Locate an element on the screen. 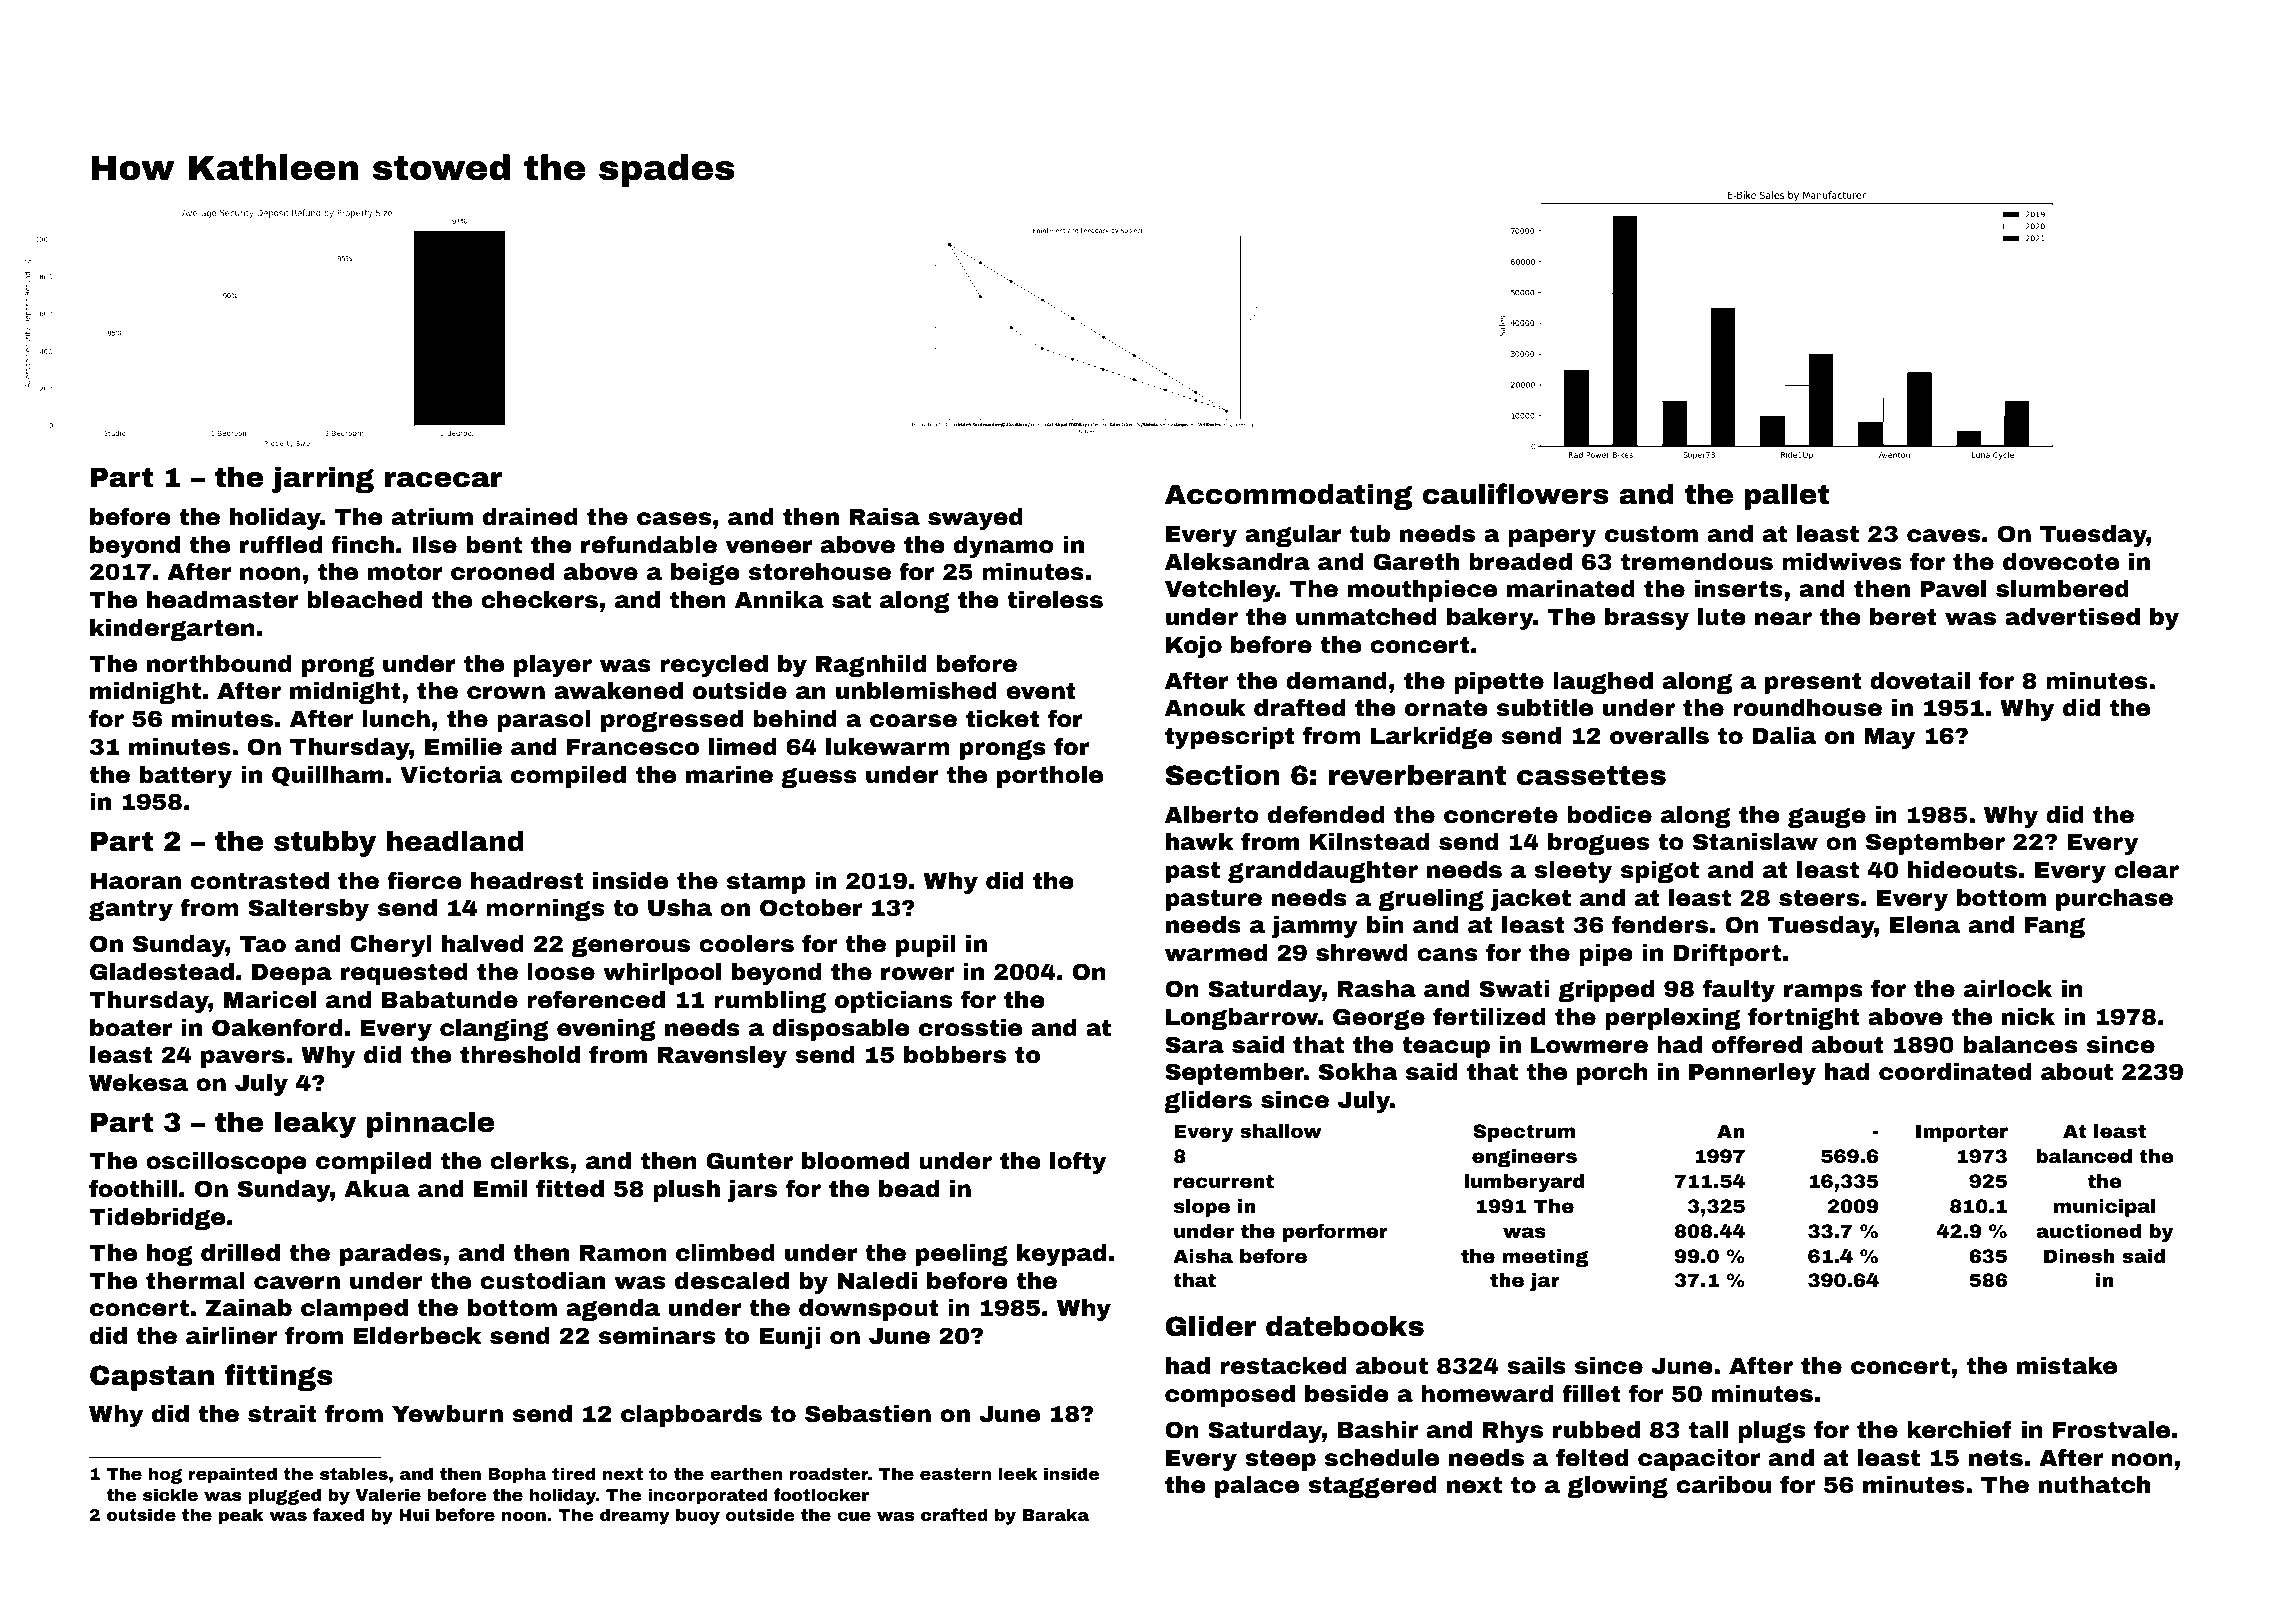  racecar is located at coordinates (443, 480).
